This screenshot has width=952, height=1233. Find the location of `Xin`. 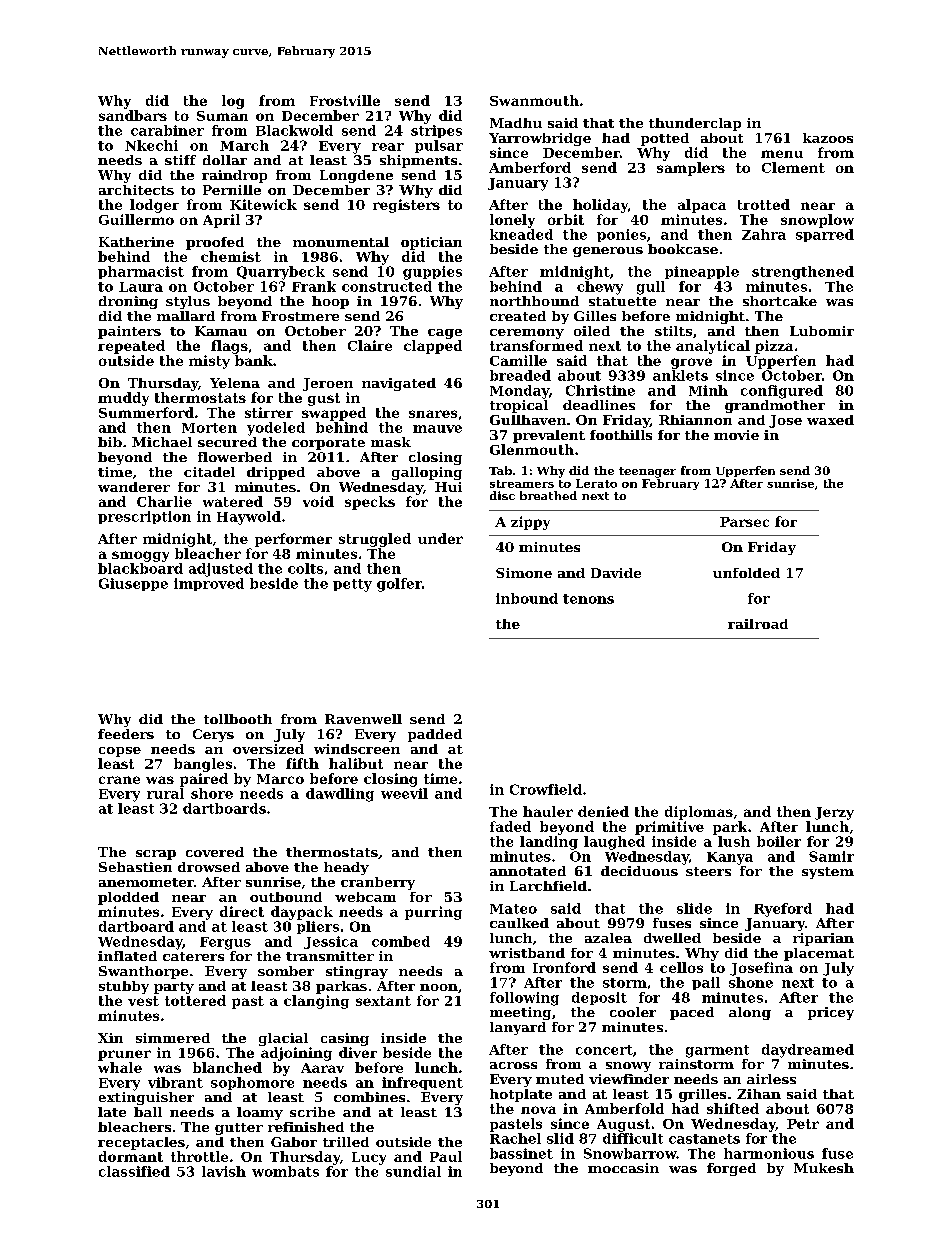

Xin is located at coordinates (110, 1038).
